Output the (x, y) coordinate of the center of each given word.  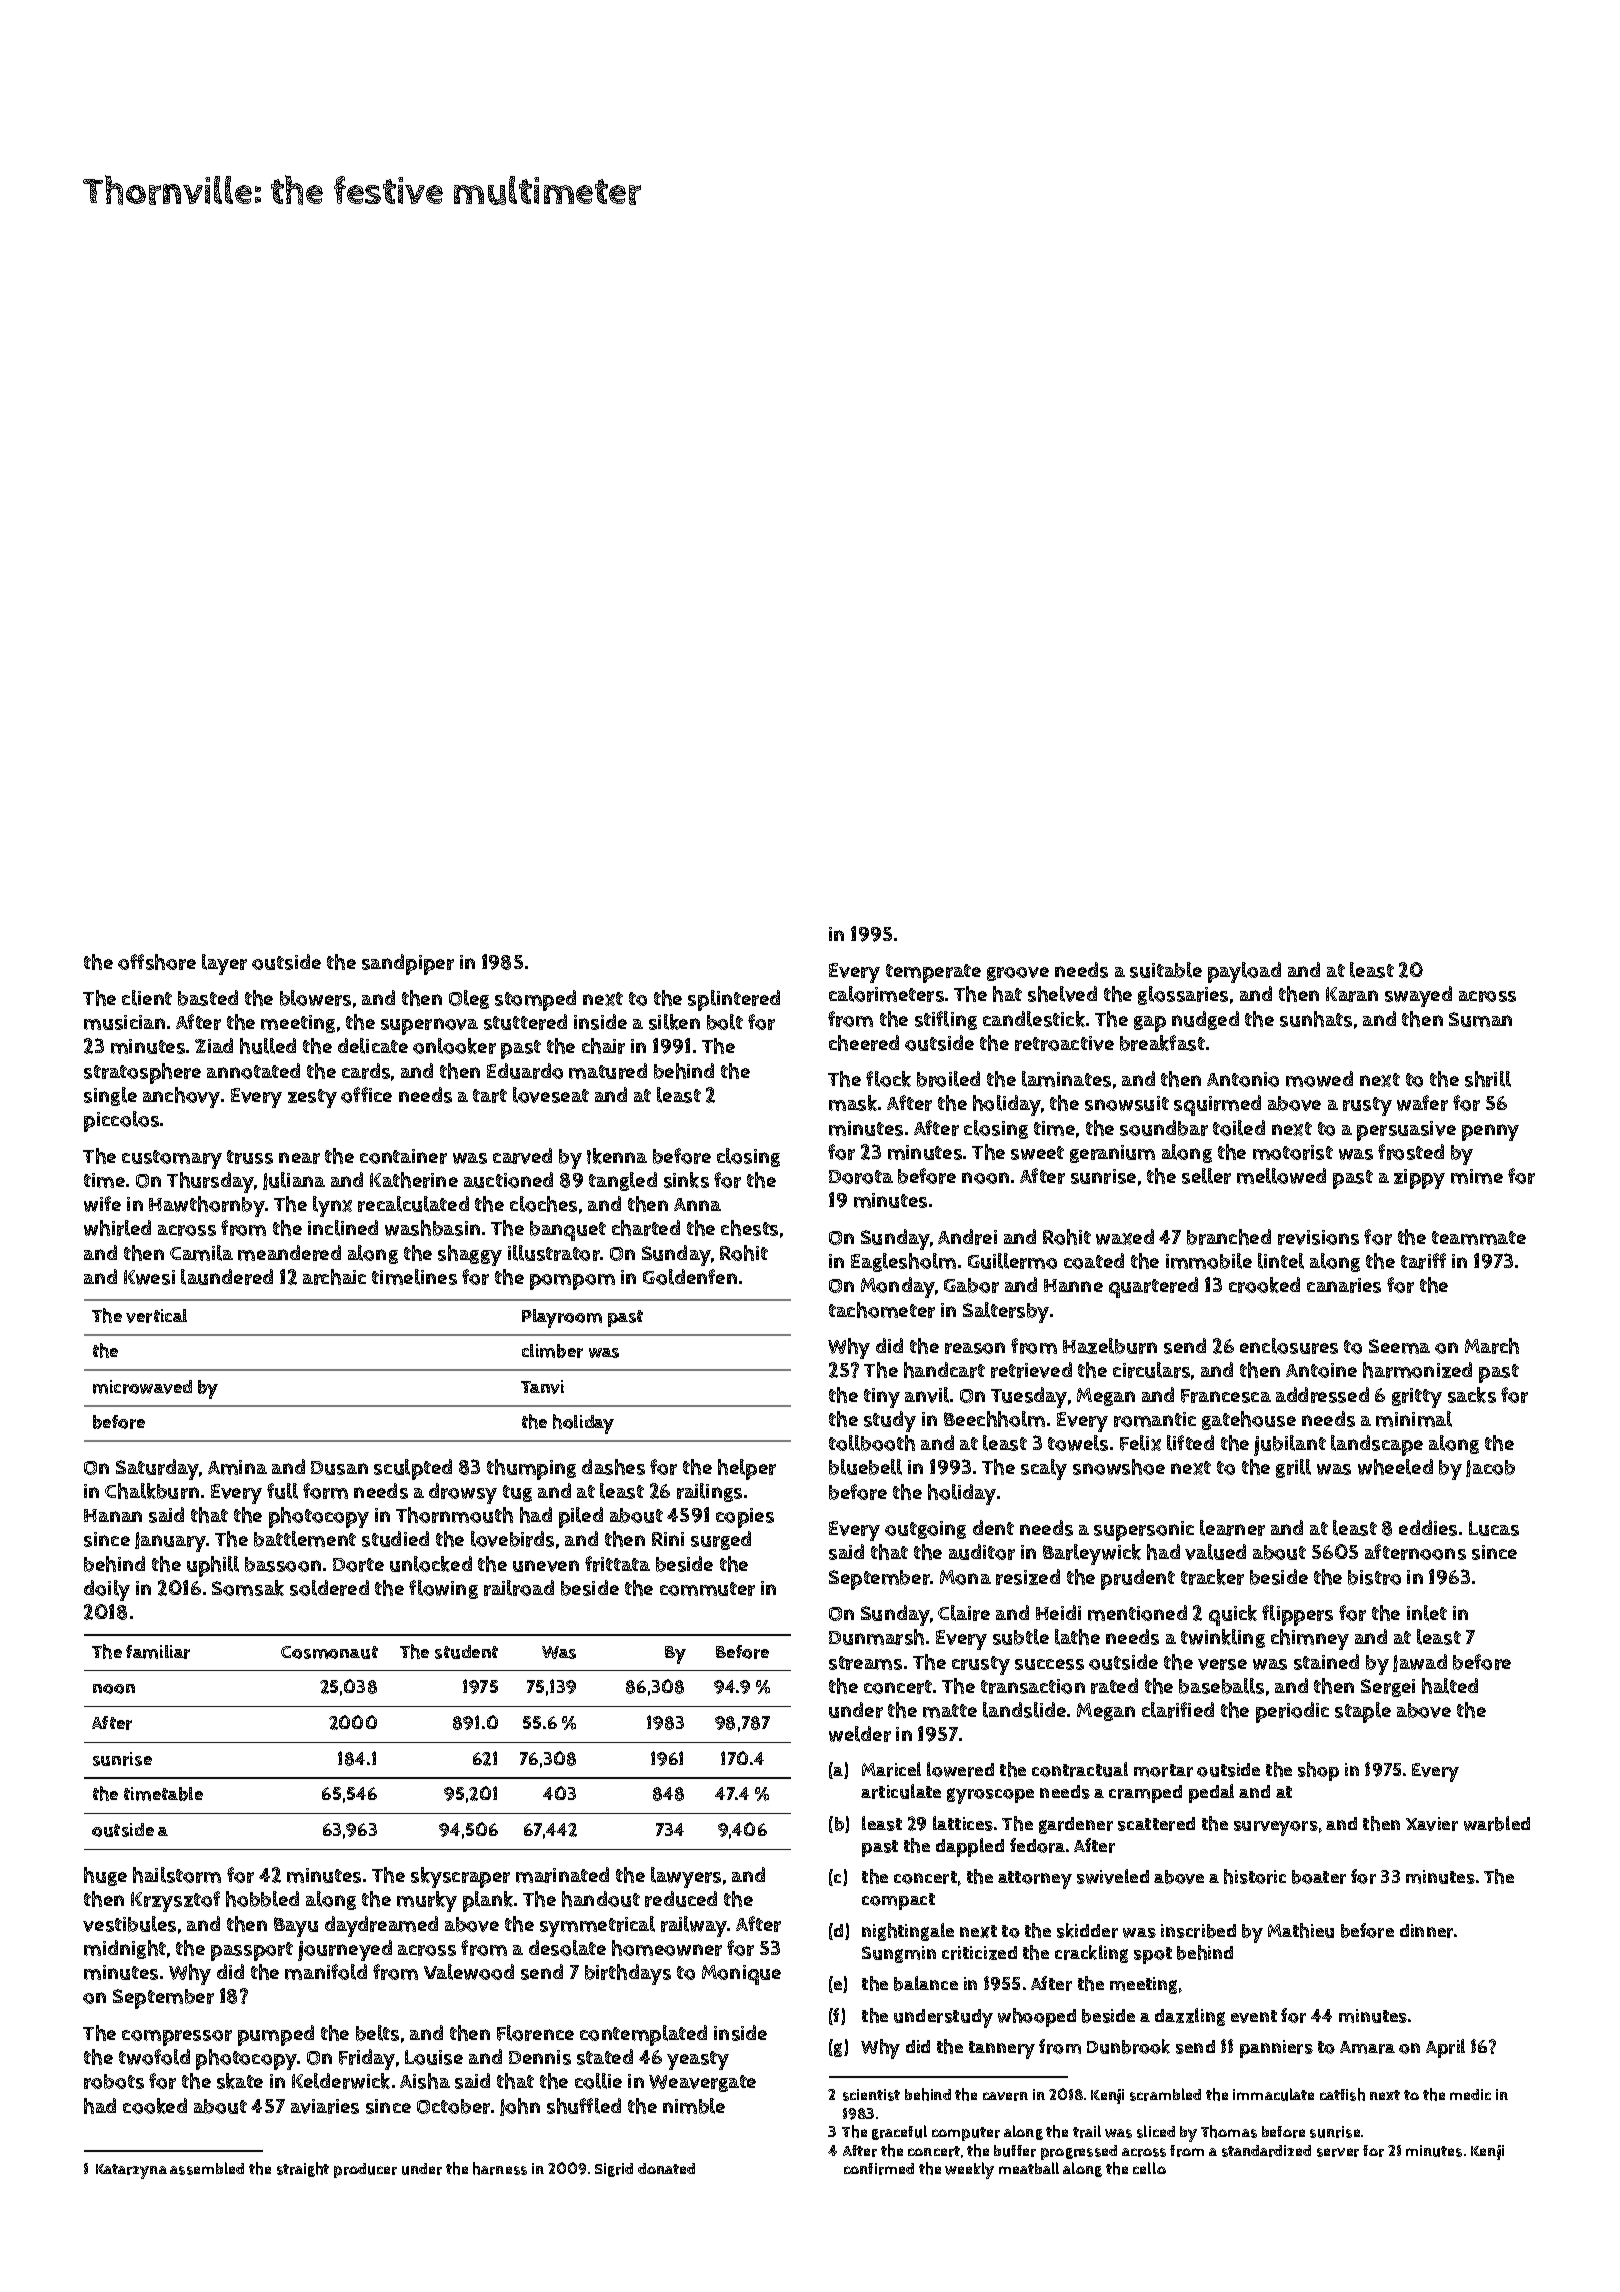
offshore (157, 962)
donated (666, 2168)
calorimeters (886, 994)
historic (1255, 1876)
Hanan (113, 1515)
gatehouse (1249, 1420)
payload (1244, 972)
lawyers (686, 1877)
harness (500, 2168)
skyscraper (460, 1877)
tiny (882, 1398)
